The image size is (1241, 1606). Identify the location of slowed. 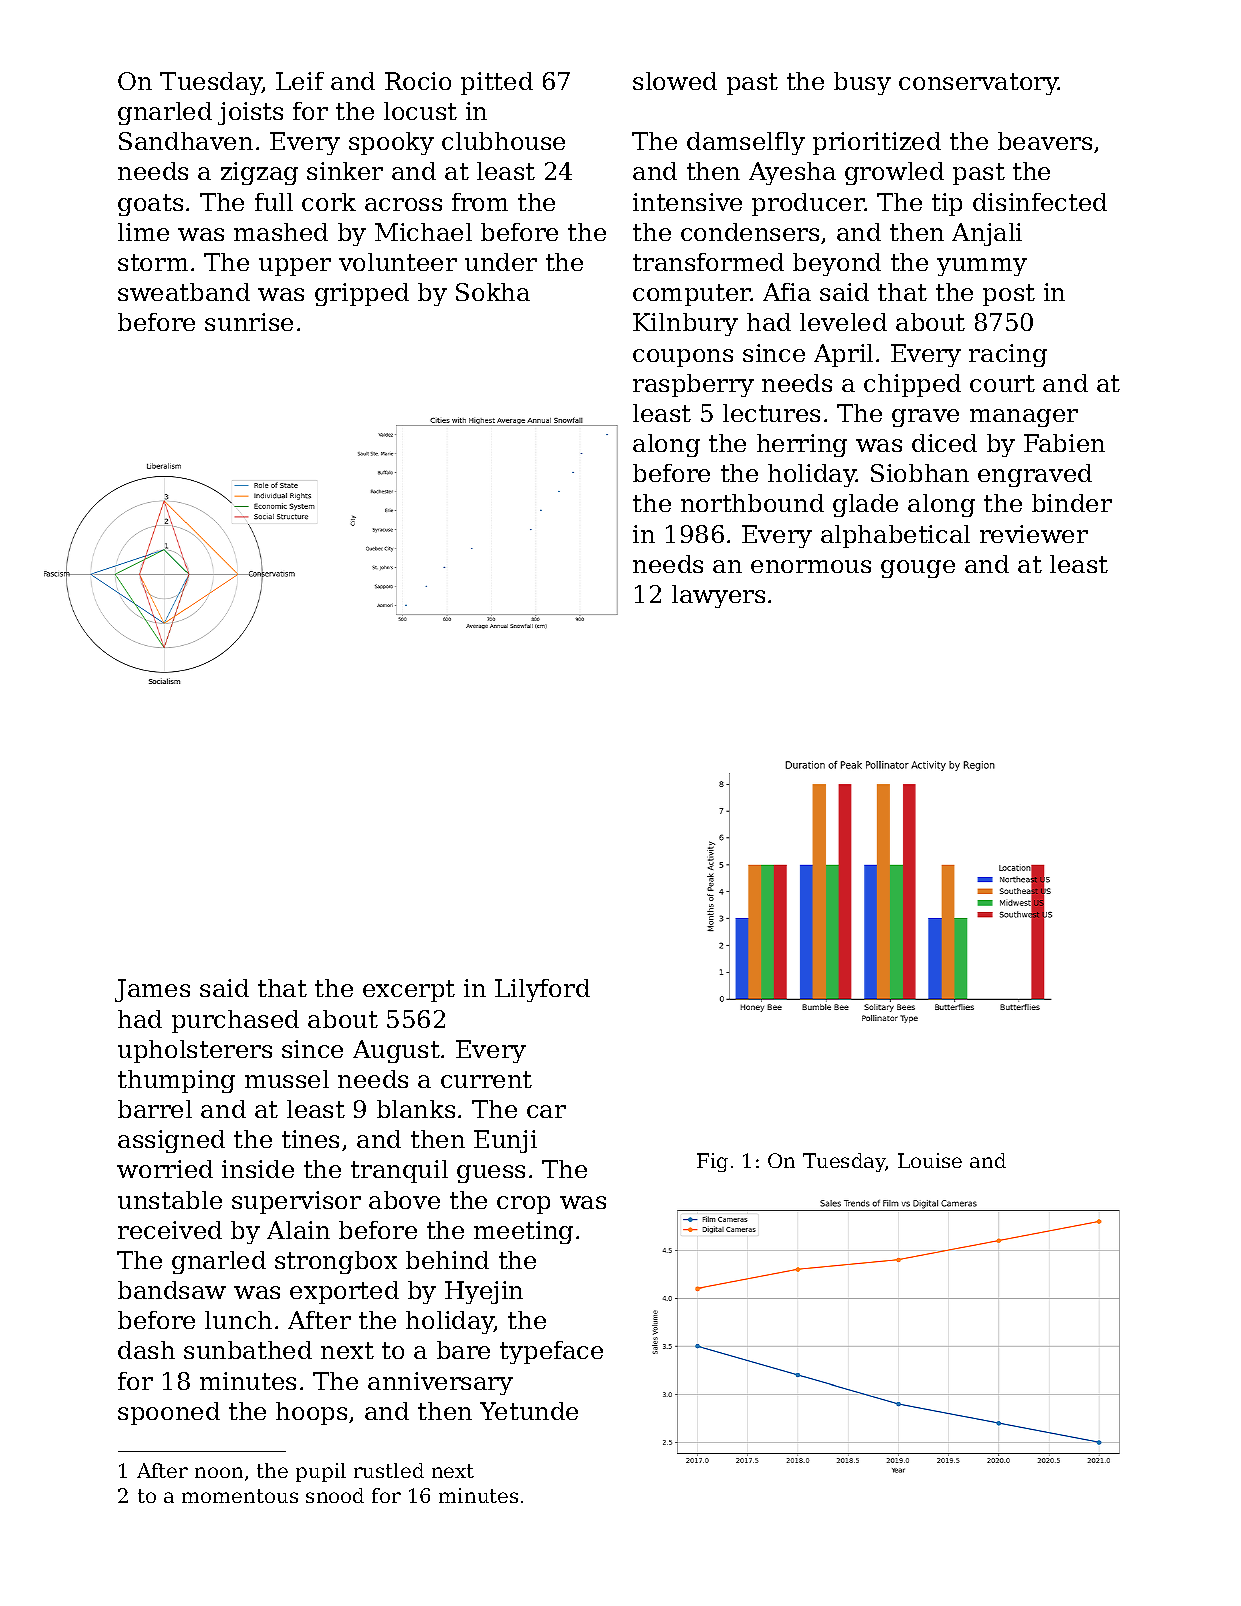
(675, 81).
